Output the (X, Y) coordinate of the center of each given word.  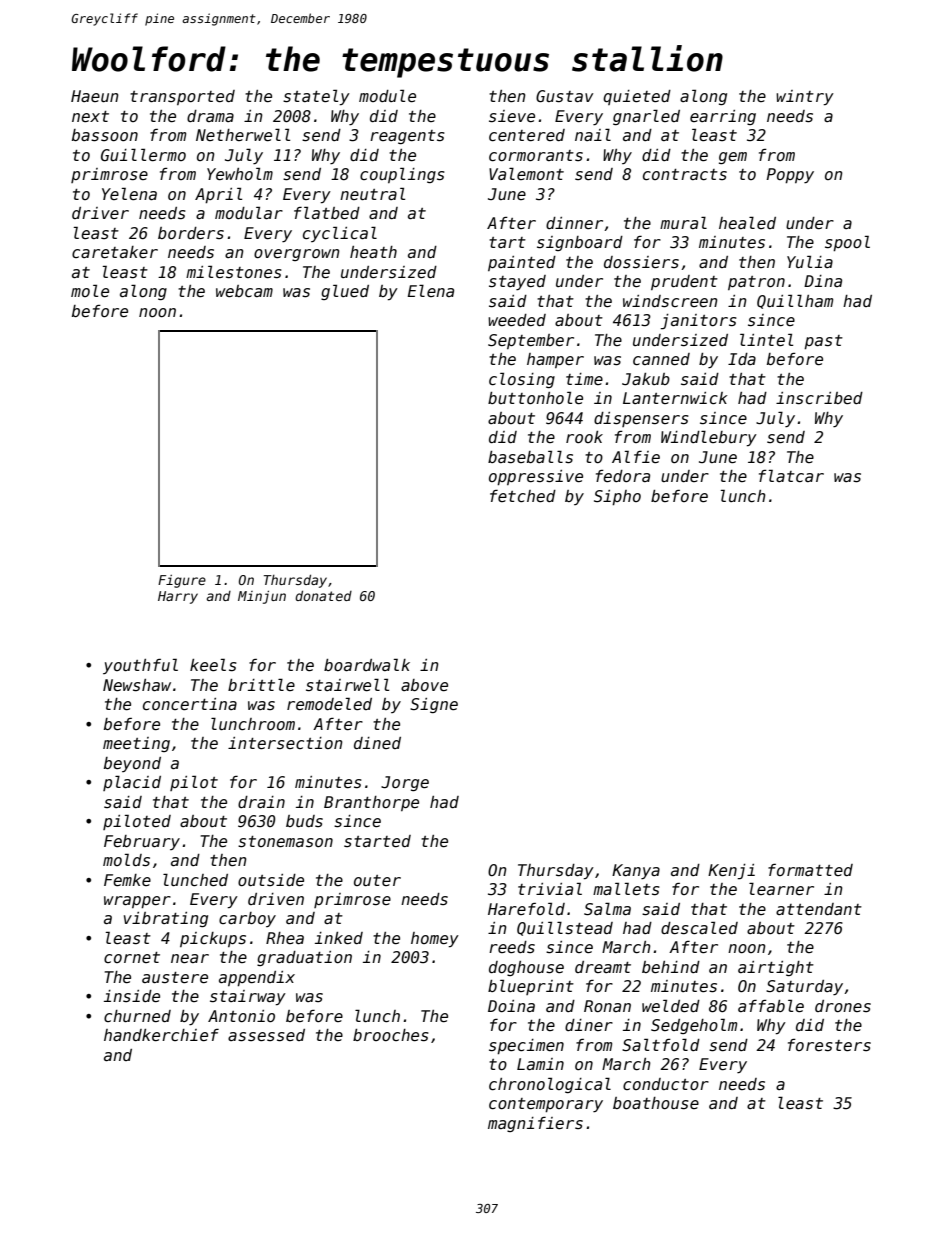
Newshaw (137, 685)
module (387, 95)
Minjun (262, 597)
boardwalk (367, 664)
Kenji (731, 872)
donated (323, 596)
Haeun (95, 96)
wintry (805, 98)
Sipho (617, 497)
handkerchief (161, 1035)
